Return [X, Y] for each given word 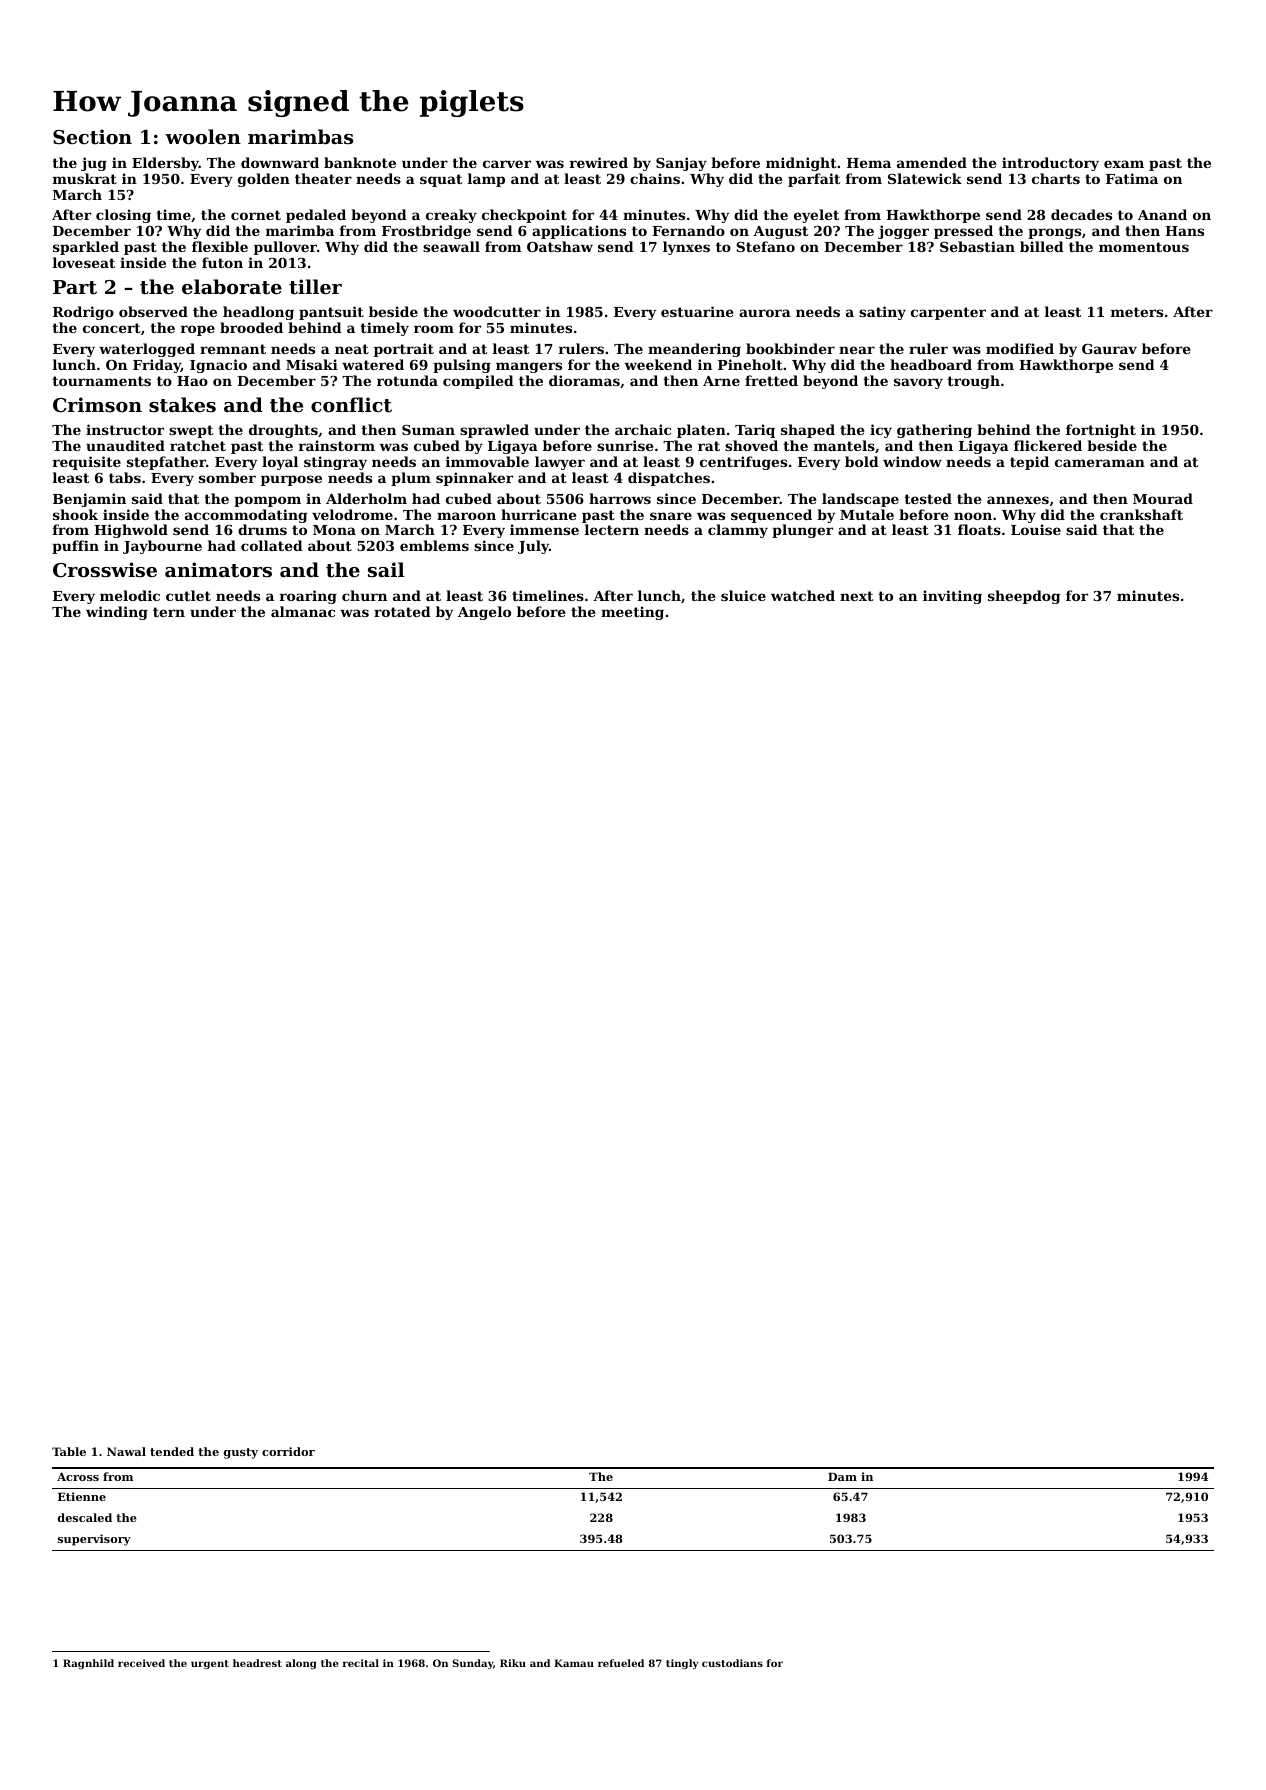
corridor [288, 1451]
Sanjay [681, 164]
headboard [931, 364]
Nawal [126, 1451]
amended [932, 162]
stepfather [166, 463]
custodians [732, 1663]
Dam [842, 1476]
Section [92, 136]
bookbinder [790, 348]
